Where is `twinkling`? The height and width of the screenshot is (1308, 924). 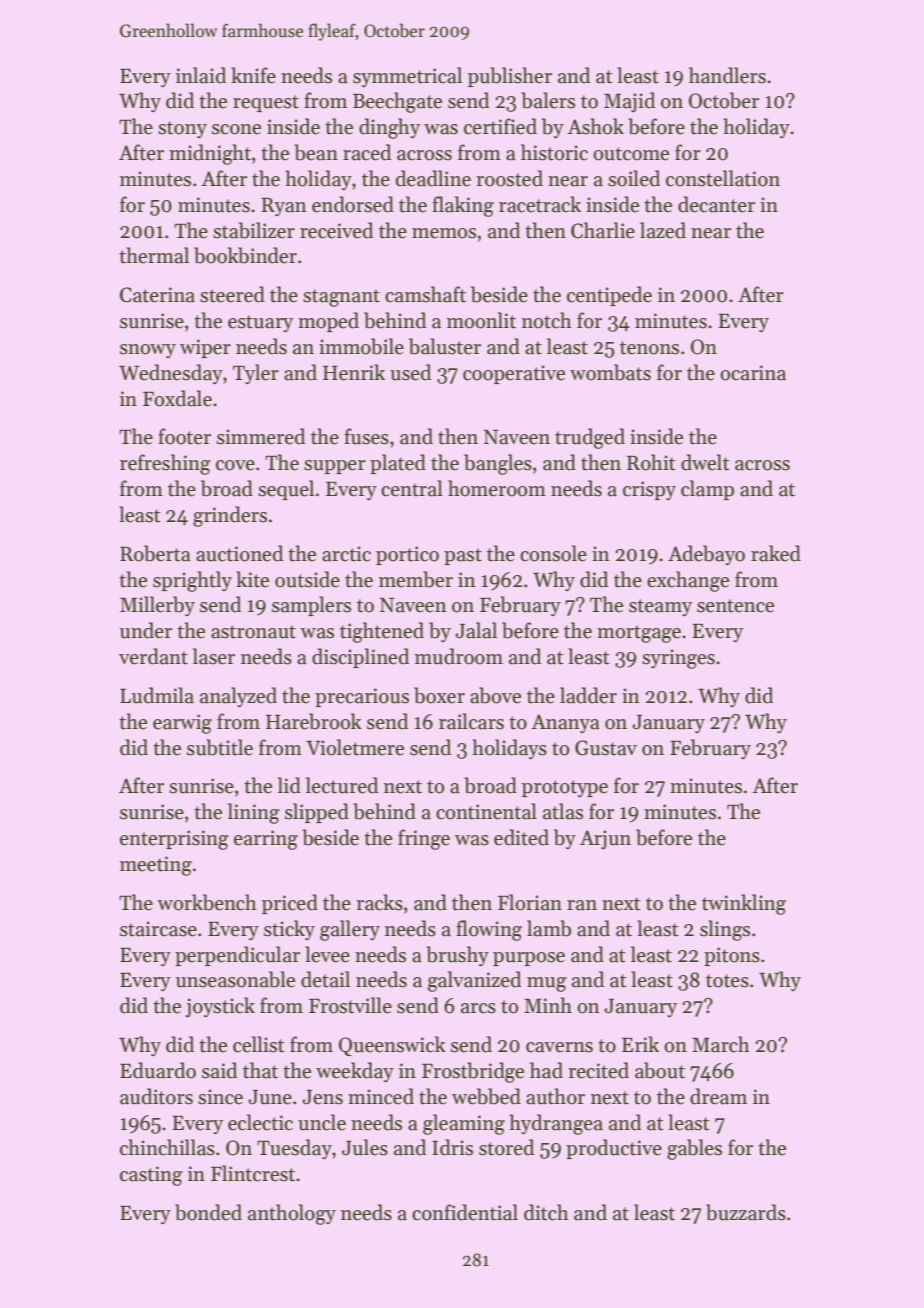 twinkling is located at coordinates (744, 904).
